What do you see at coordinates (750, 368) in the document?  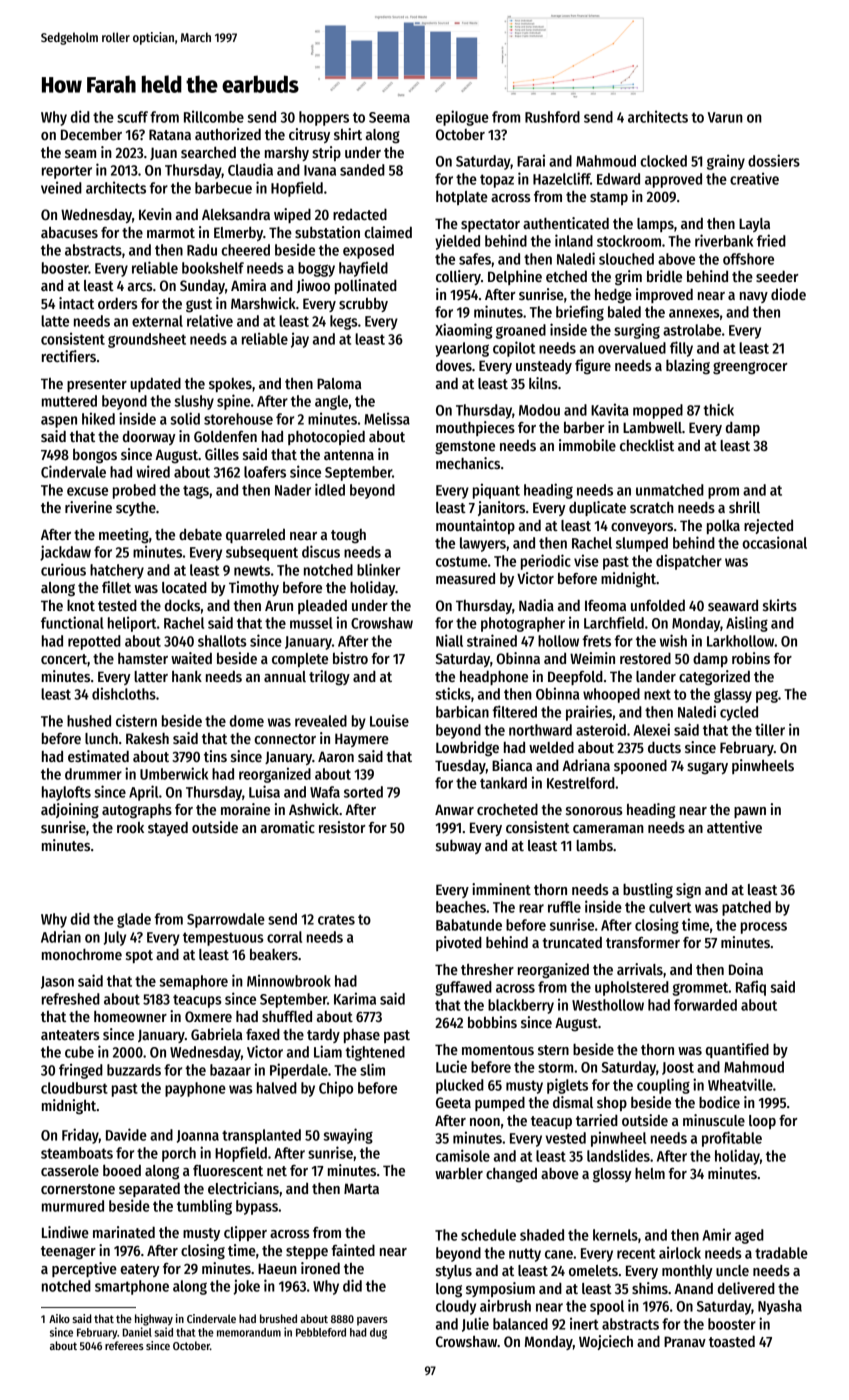 I see `greengrocer` at bounding box center [750, 368].
